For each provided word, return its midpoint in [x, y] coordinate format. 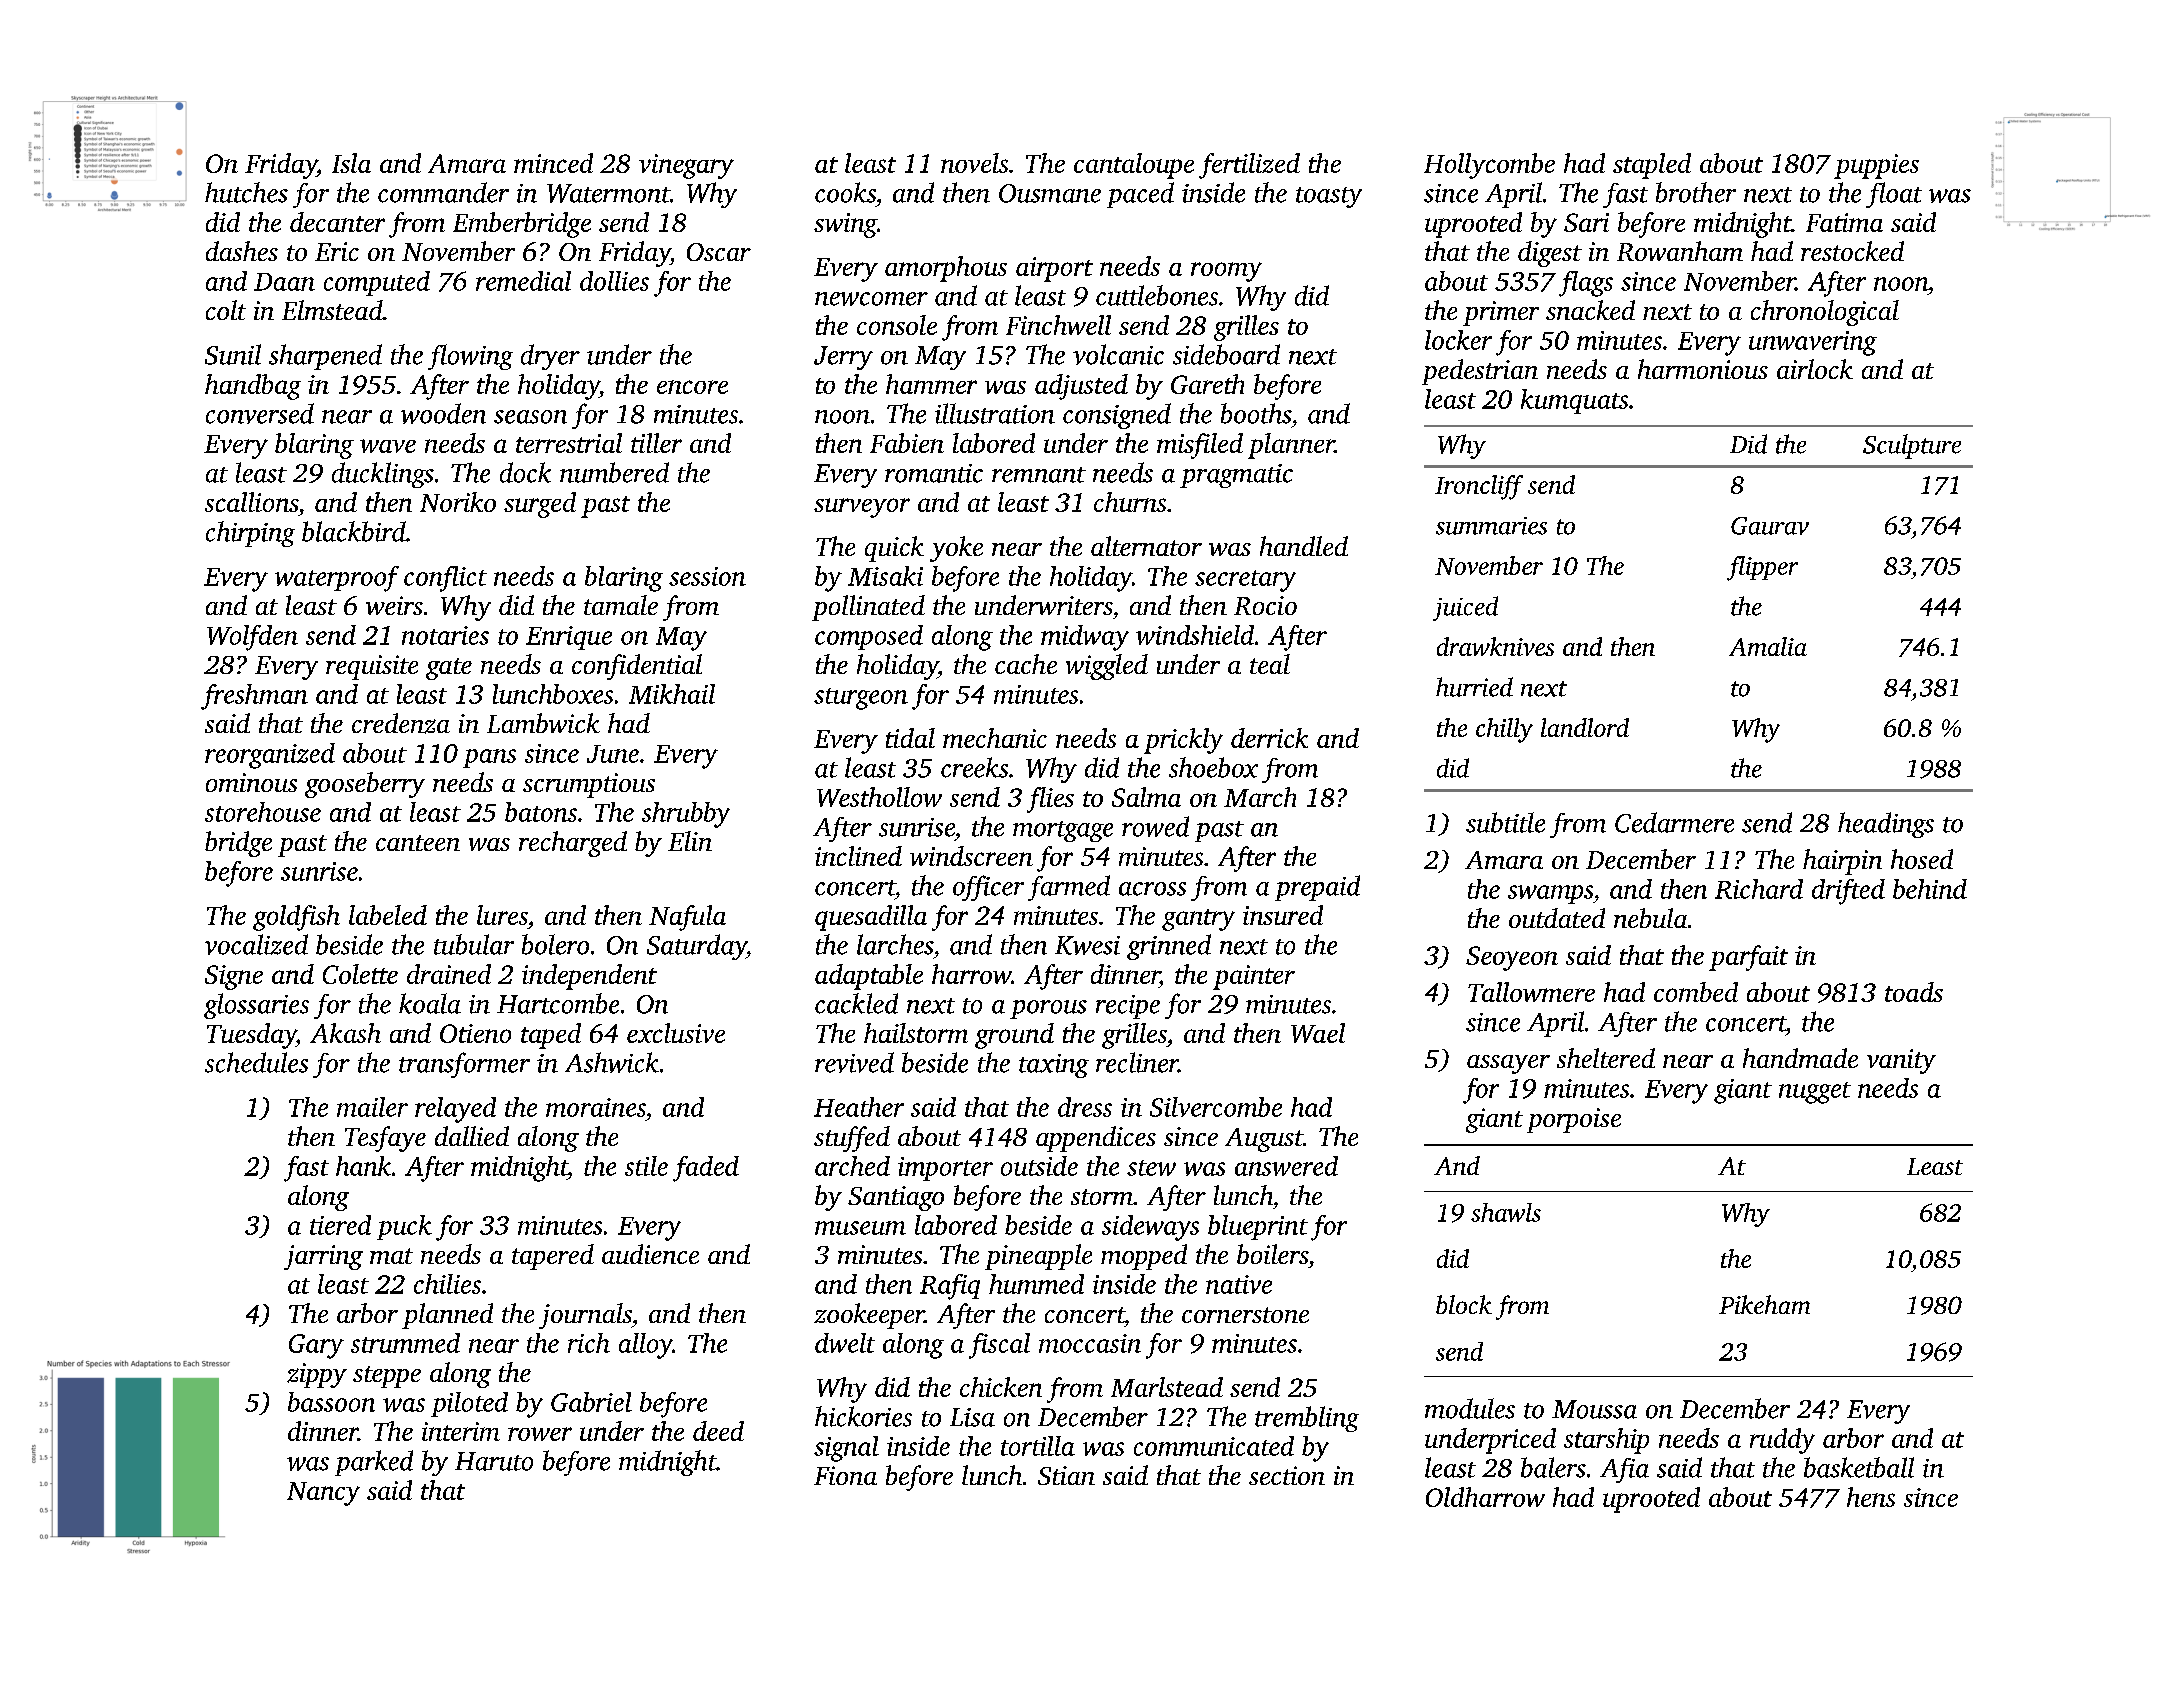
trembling [1307, 1419]
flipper [1762, 568]
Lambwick [543, 723]
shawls [1506, 1212]
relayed [455, 1110]
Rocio [1265, 605]
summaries [1491, 526]
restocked [1852, 251]
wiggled [1107, 667]
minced [553, 163]
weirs [394, 605]
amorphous [946, 269]
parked [374, 1463]
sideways [1150, 1228]
